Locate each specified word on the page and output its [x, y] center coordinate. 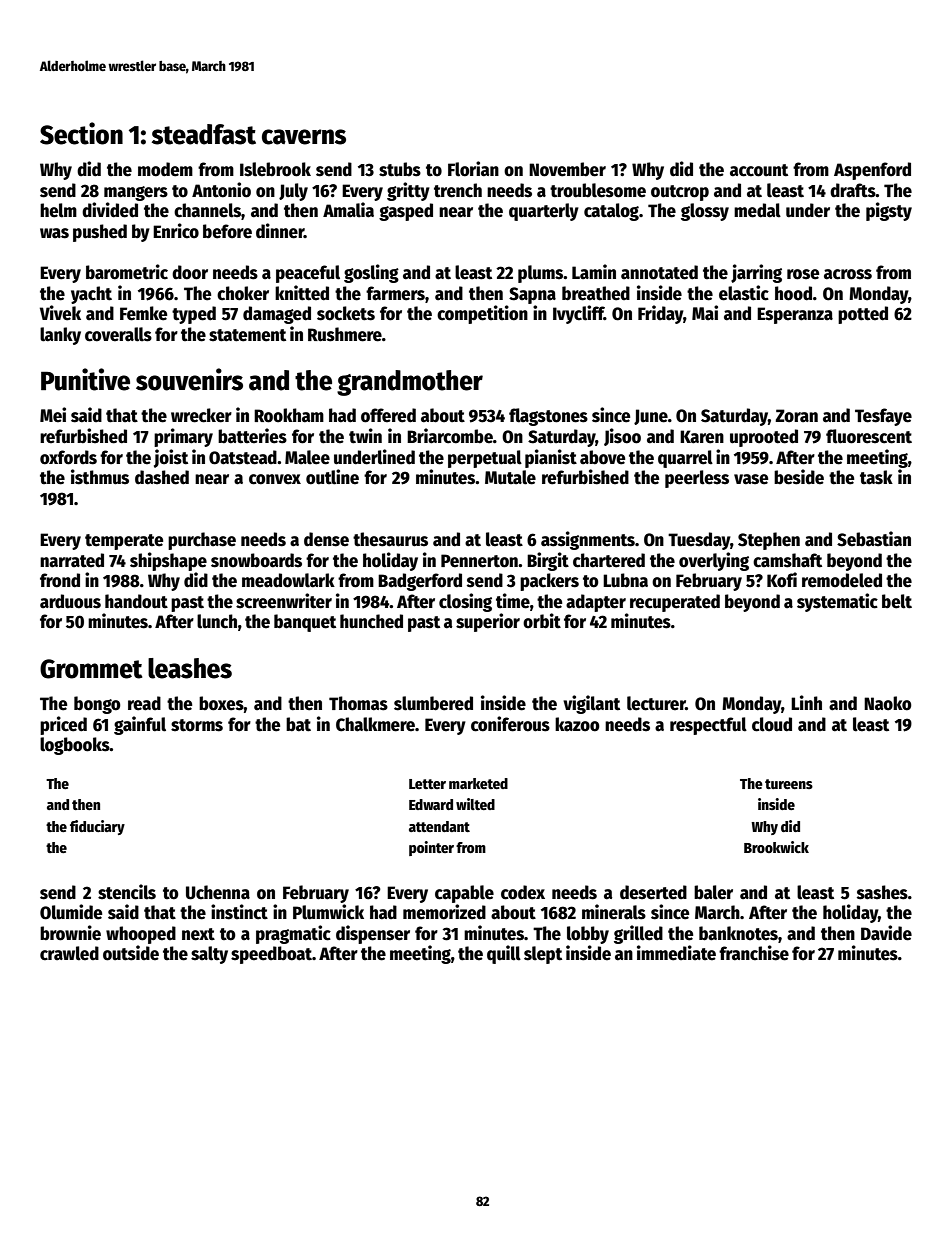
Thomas [358, 703]
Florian [473, 169]
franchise [754, 953]
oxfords [68, 457]
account [759, 170]
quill [504, 954]
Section [81, 133]
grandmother [410, 383]
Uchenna [218, 892]
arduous [70, 601]
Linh [806, 702]
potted [863, 315]
